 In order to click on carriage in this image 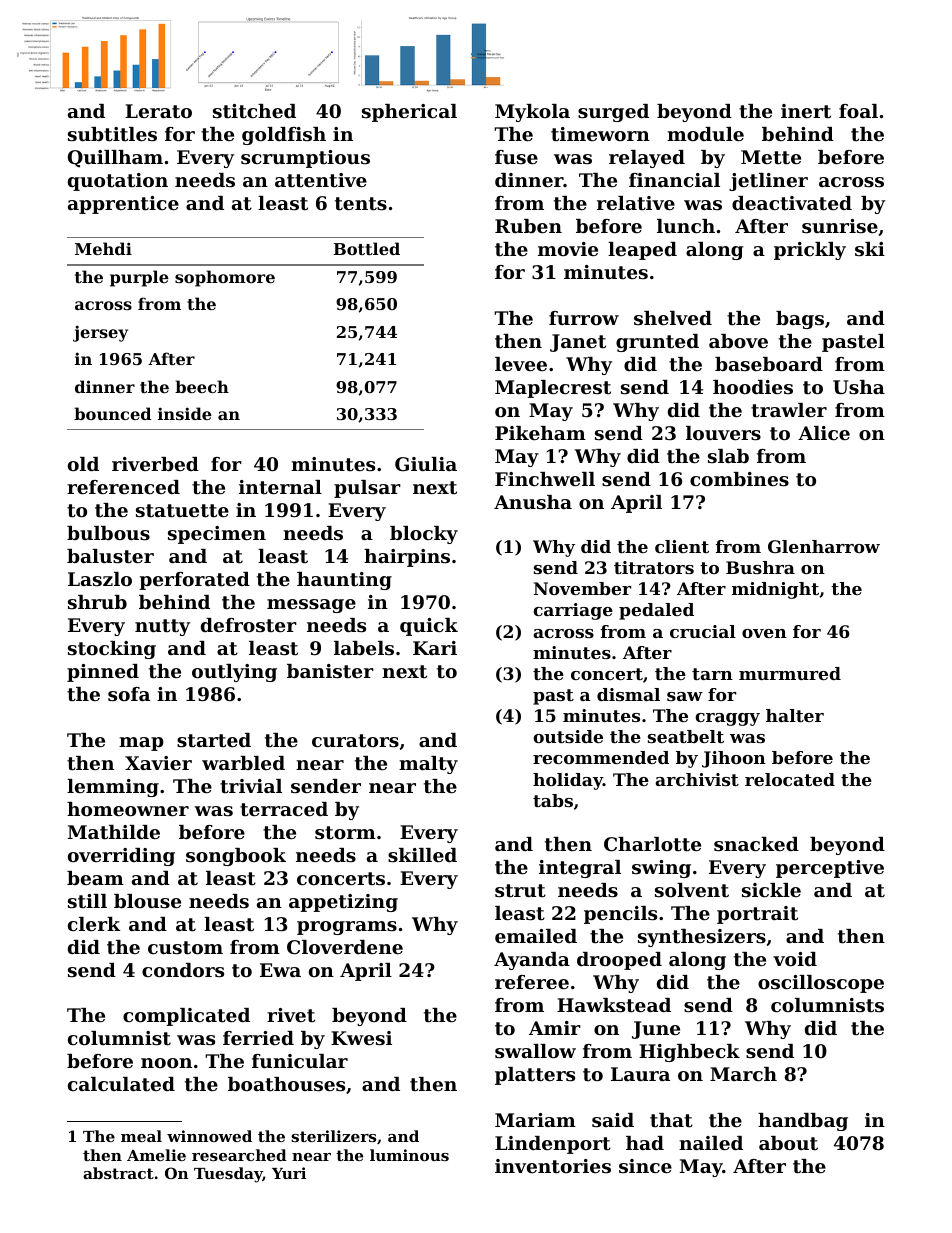, I will do `click(573, 611)`.
